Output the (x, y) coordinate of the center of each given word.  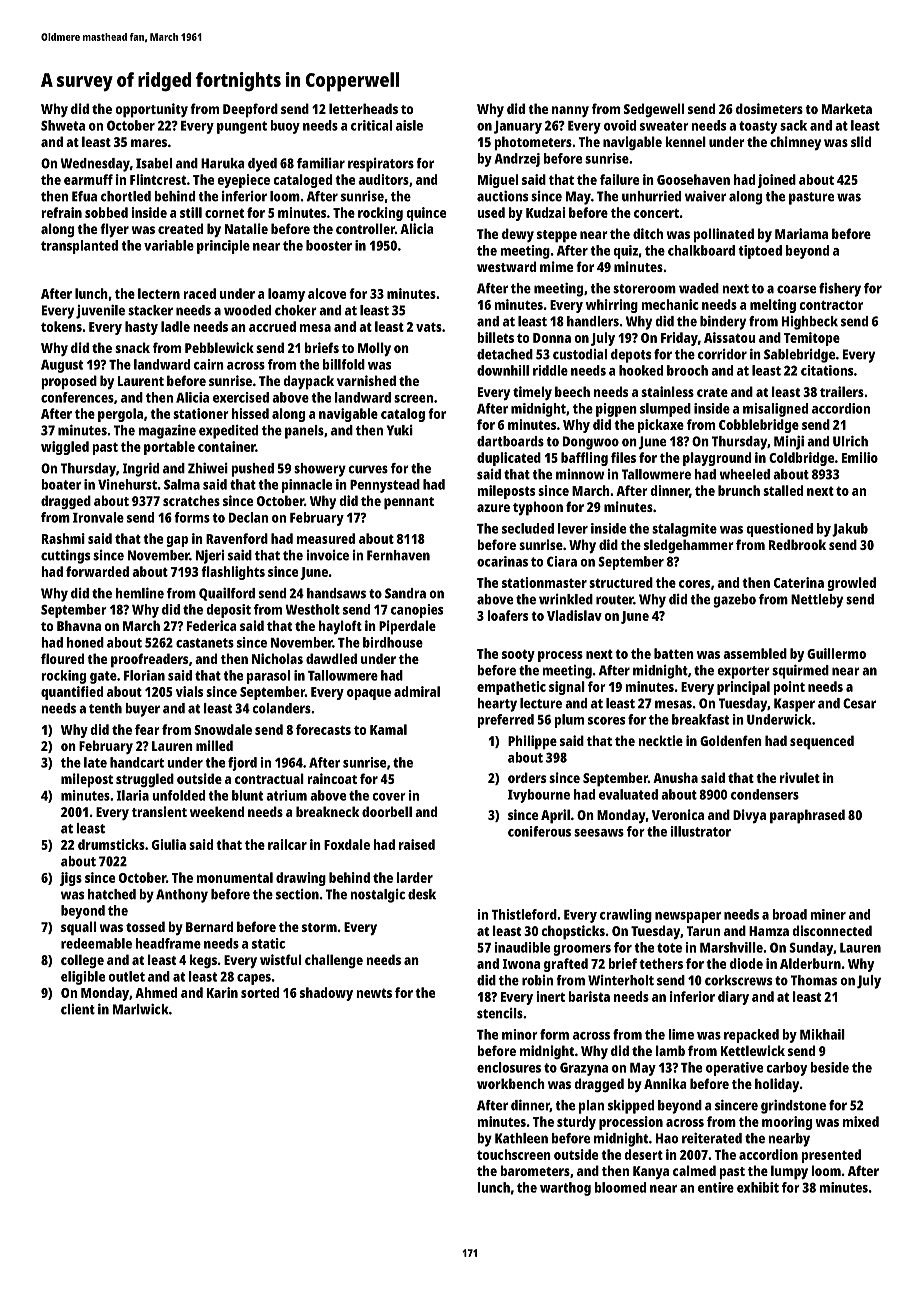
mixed (861, 1121)
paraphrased (807, 816)
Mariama (801, 233)
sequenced (822, 742)
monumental (234, 877)
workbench (511, 1083)
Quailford (227, 594)
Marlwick (141, 1009)
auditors (383, 179)
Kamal (388, 729)
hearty (497, 705)
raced (200, 293)
